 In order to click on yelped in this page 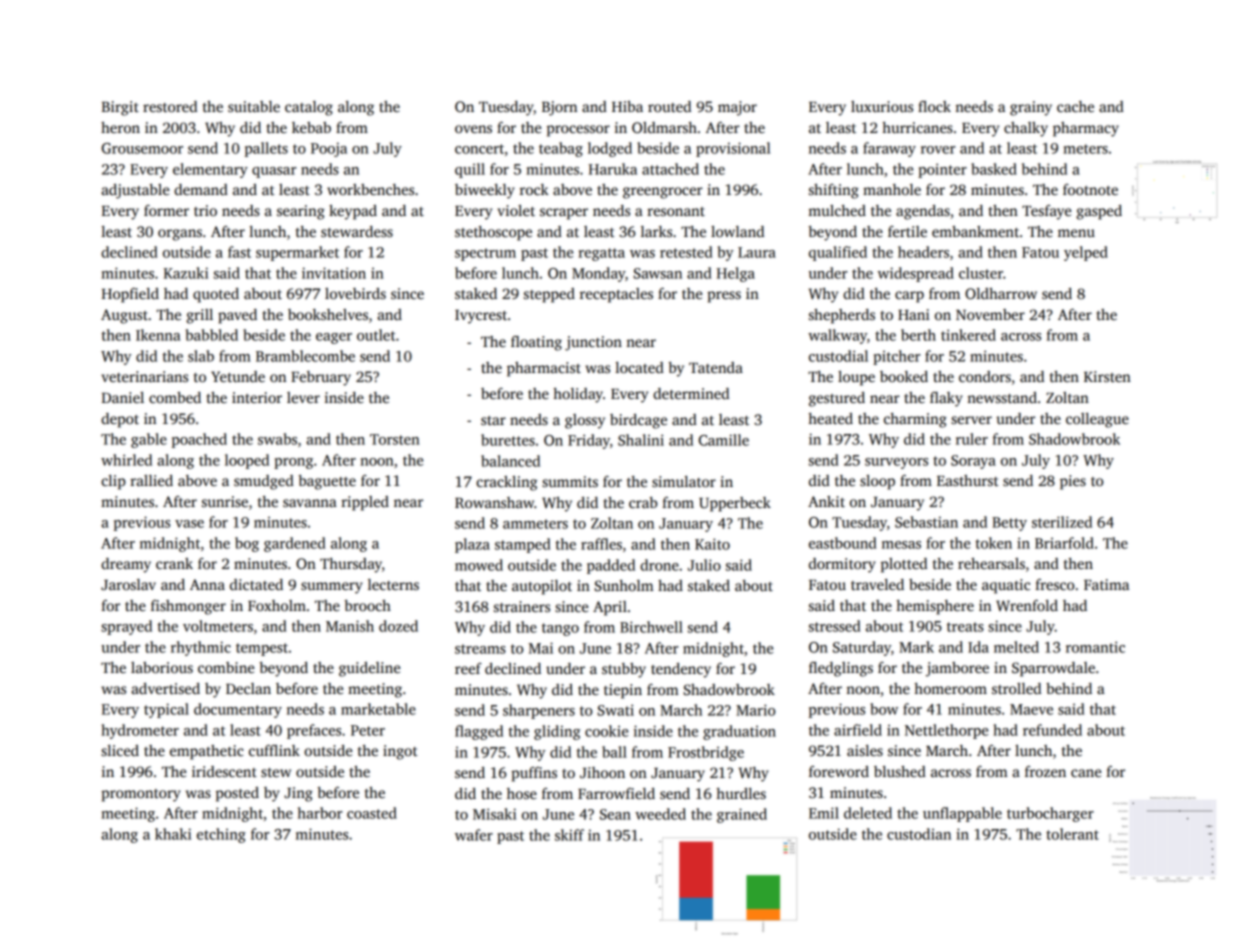, I will do `click(1086, 253)`.
